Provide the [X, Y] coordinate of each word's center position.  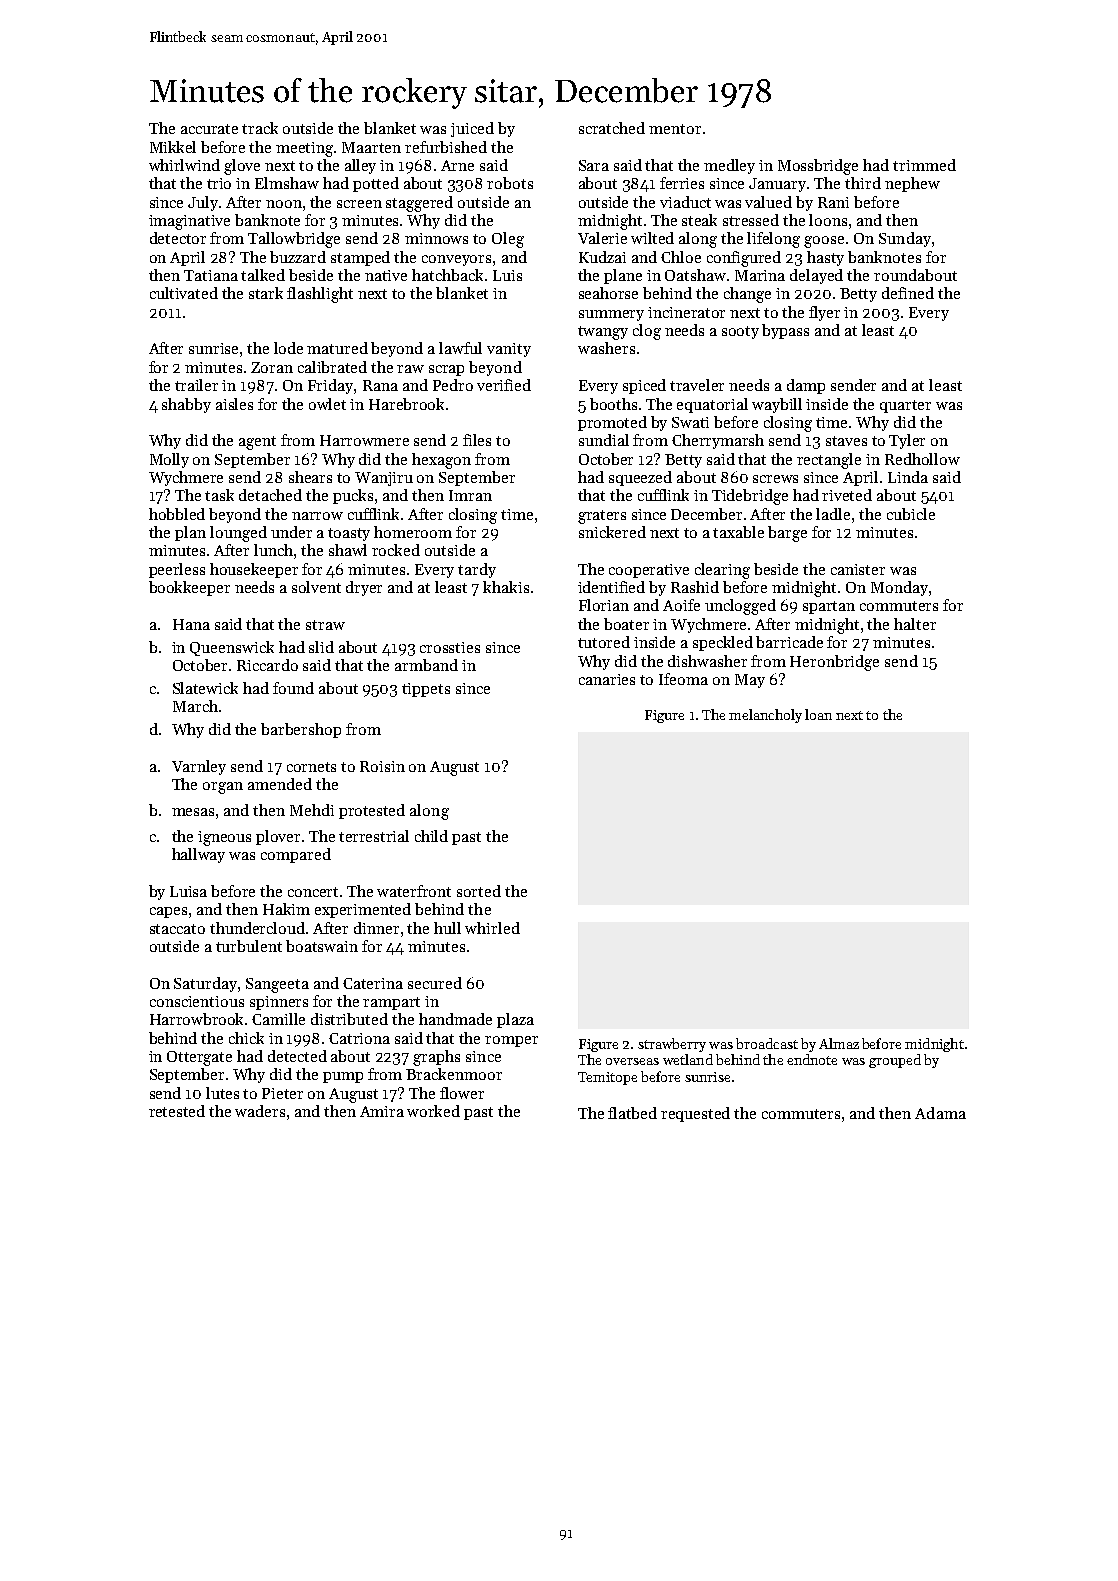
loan [818, 714]
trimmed [924, 165]
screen [359, 204]
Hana [191, 624]
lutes [222, 1093]
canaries [607, 679]
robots [510, 183]
